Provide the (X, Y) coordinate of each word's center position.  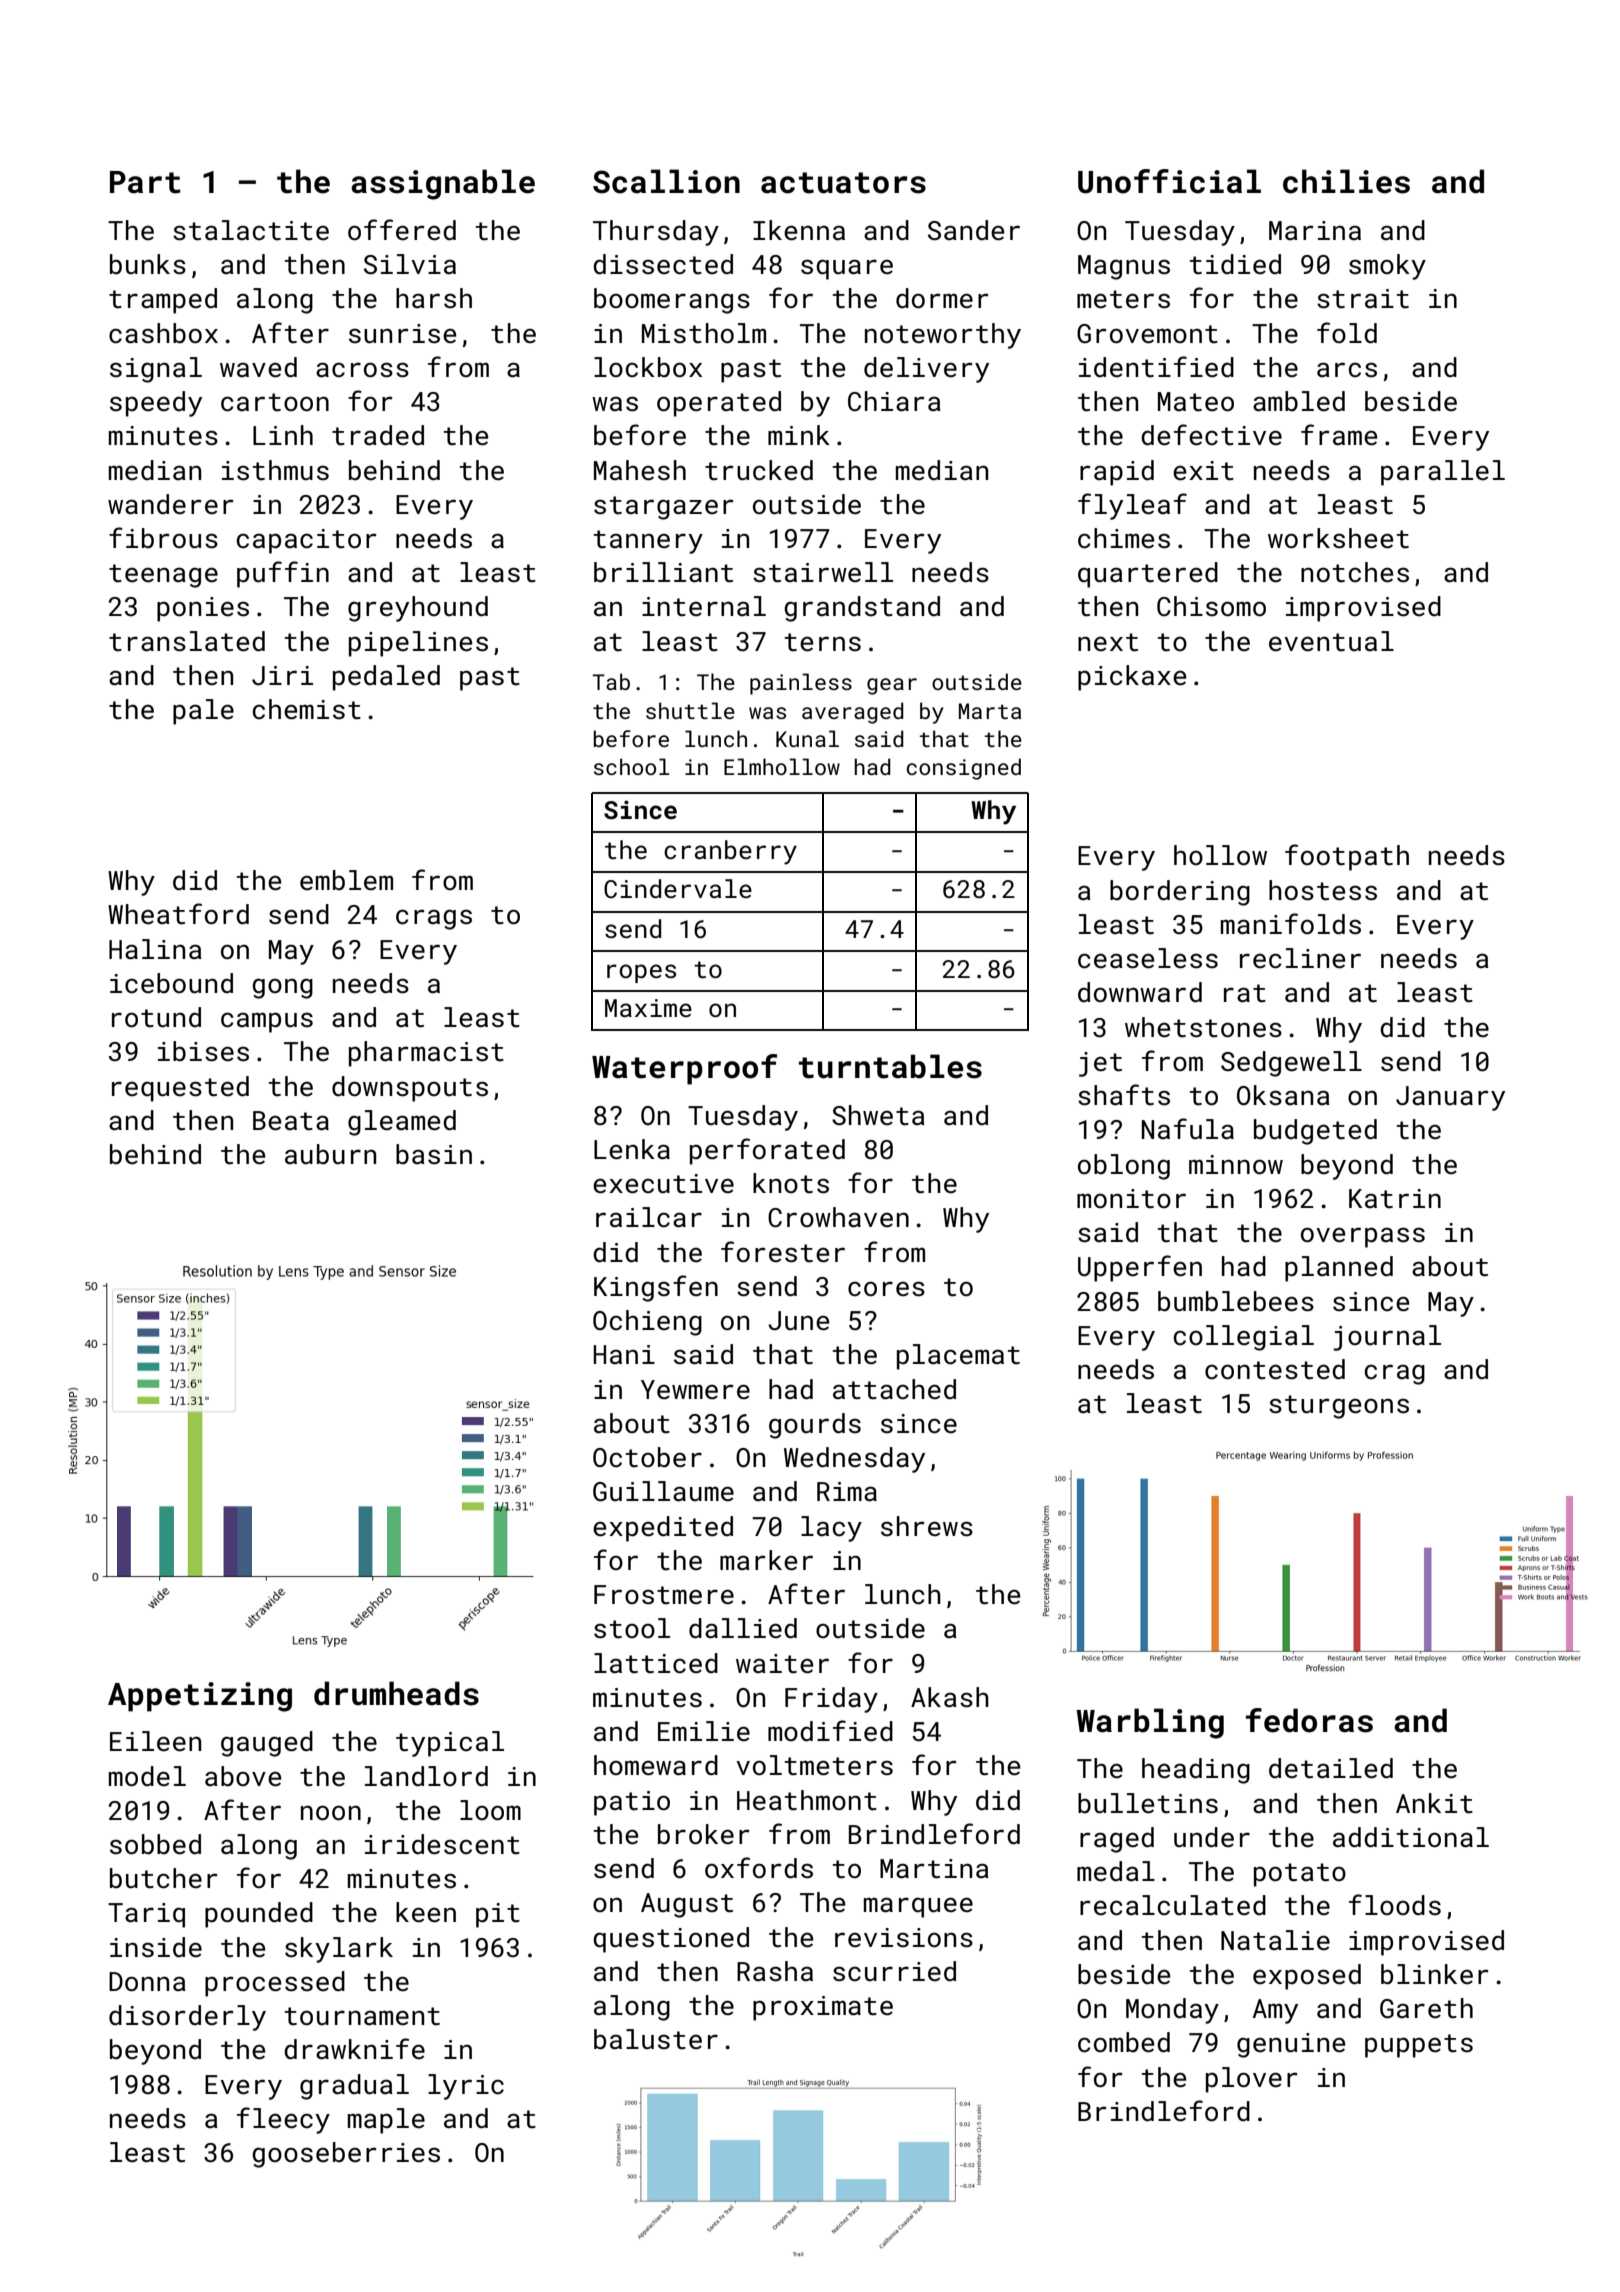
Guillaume (663, 1491)
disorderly (187, 2018)
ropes (641, 973)
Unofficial (1169, 181)
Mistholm (704, 333)
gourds (815, 1426)
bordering (1180, 893)
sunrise (403, 334)
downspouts (410, 1089)
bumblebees (1236, 1301)
